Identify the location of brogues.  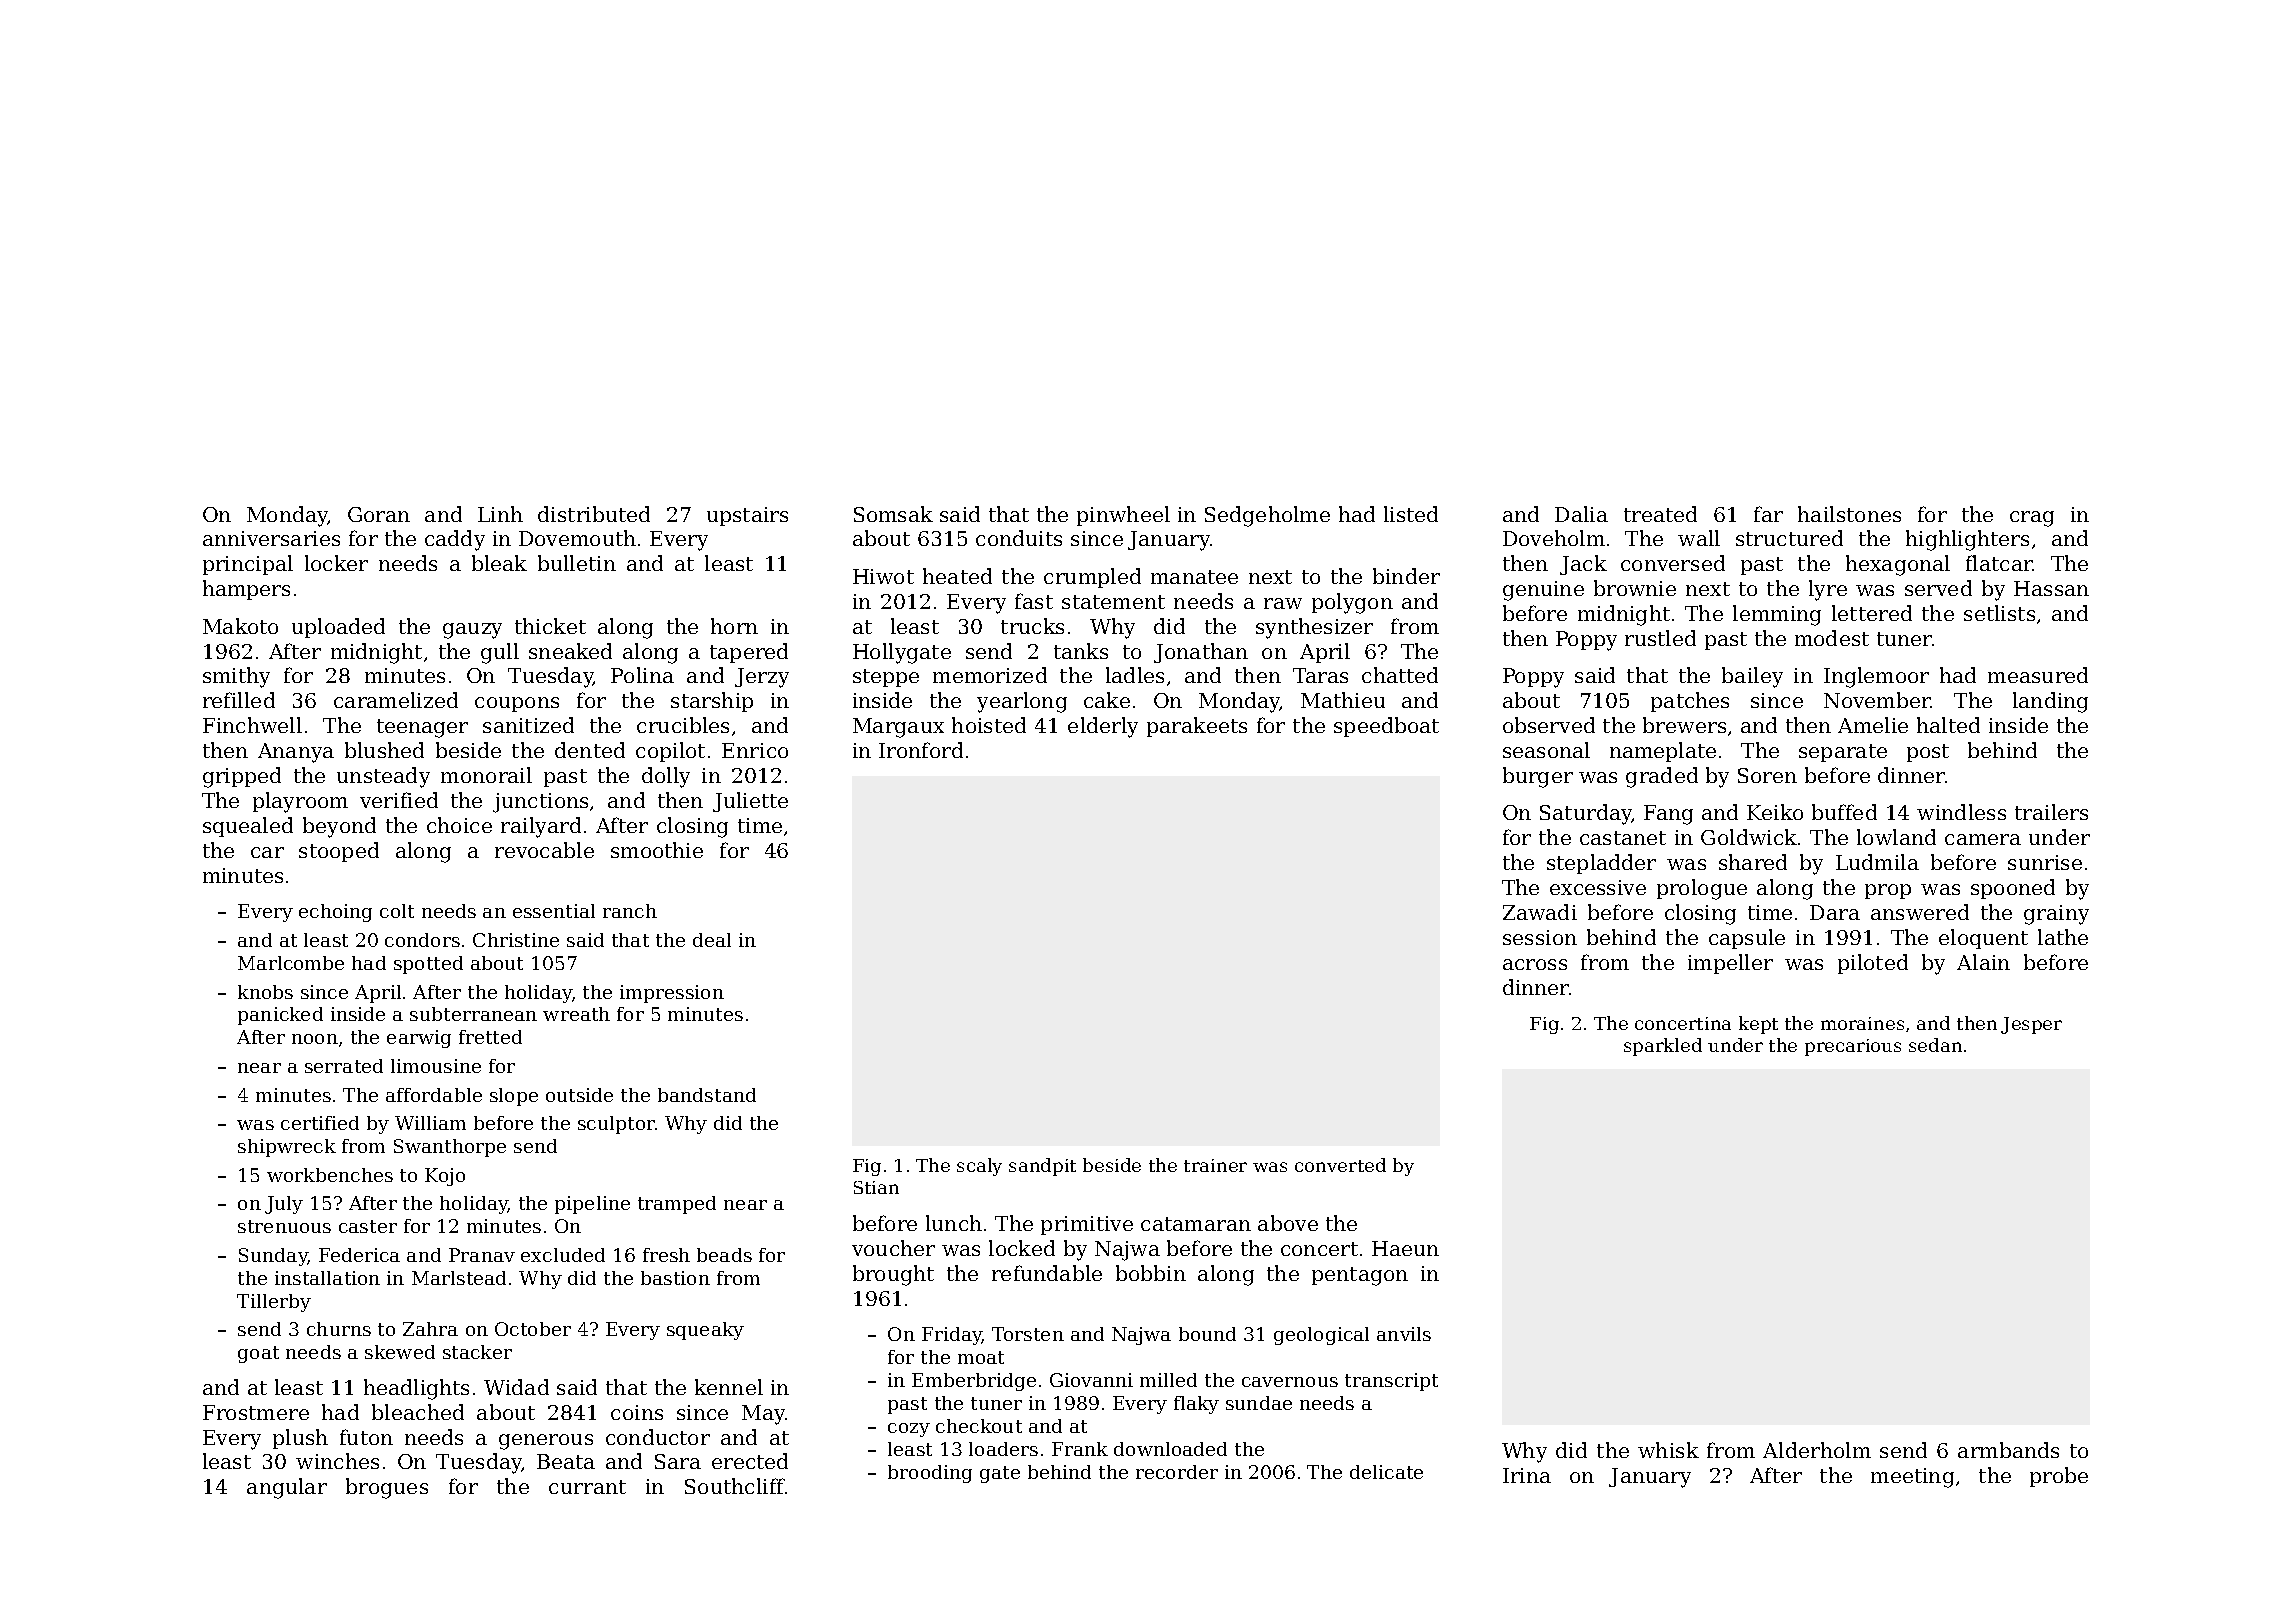
(387, 1488).
